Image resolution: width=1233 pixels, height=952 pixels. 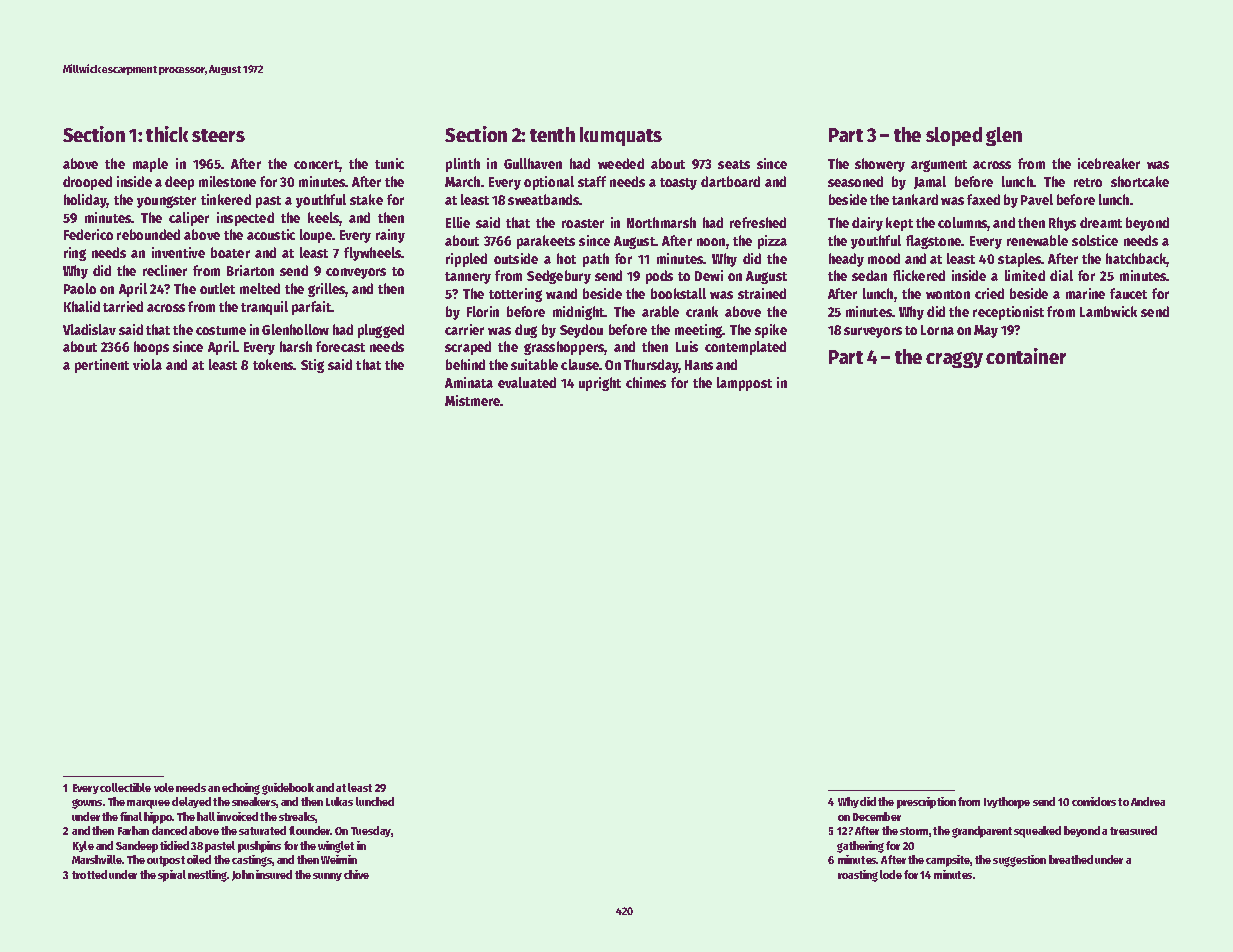 I want to click on corridors, so click(x=1094, y=801).
